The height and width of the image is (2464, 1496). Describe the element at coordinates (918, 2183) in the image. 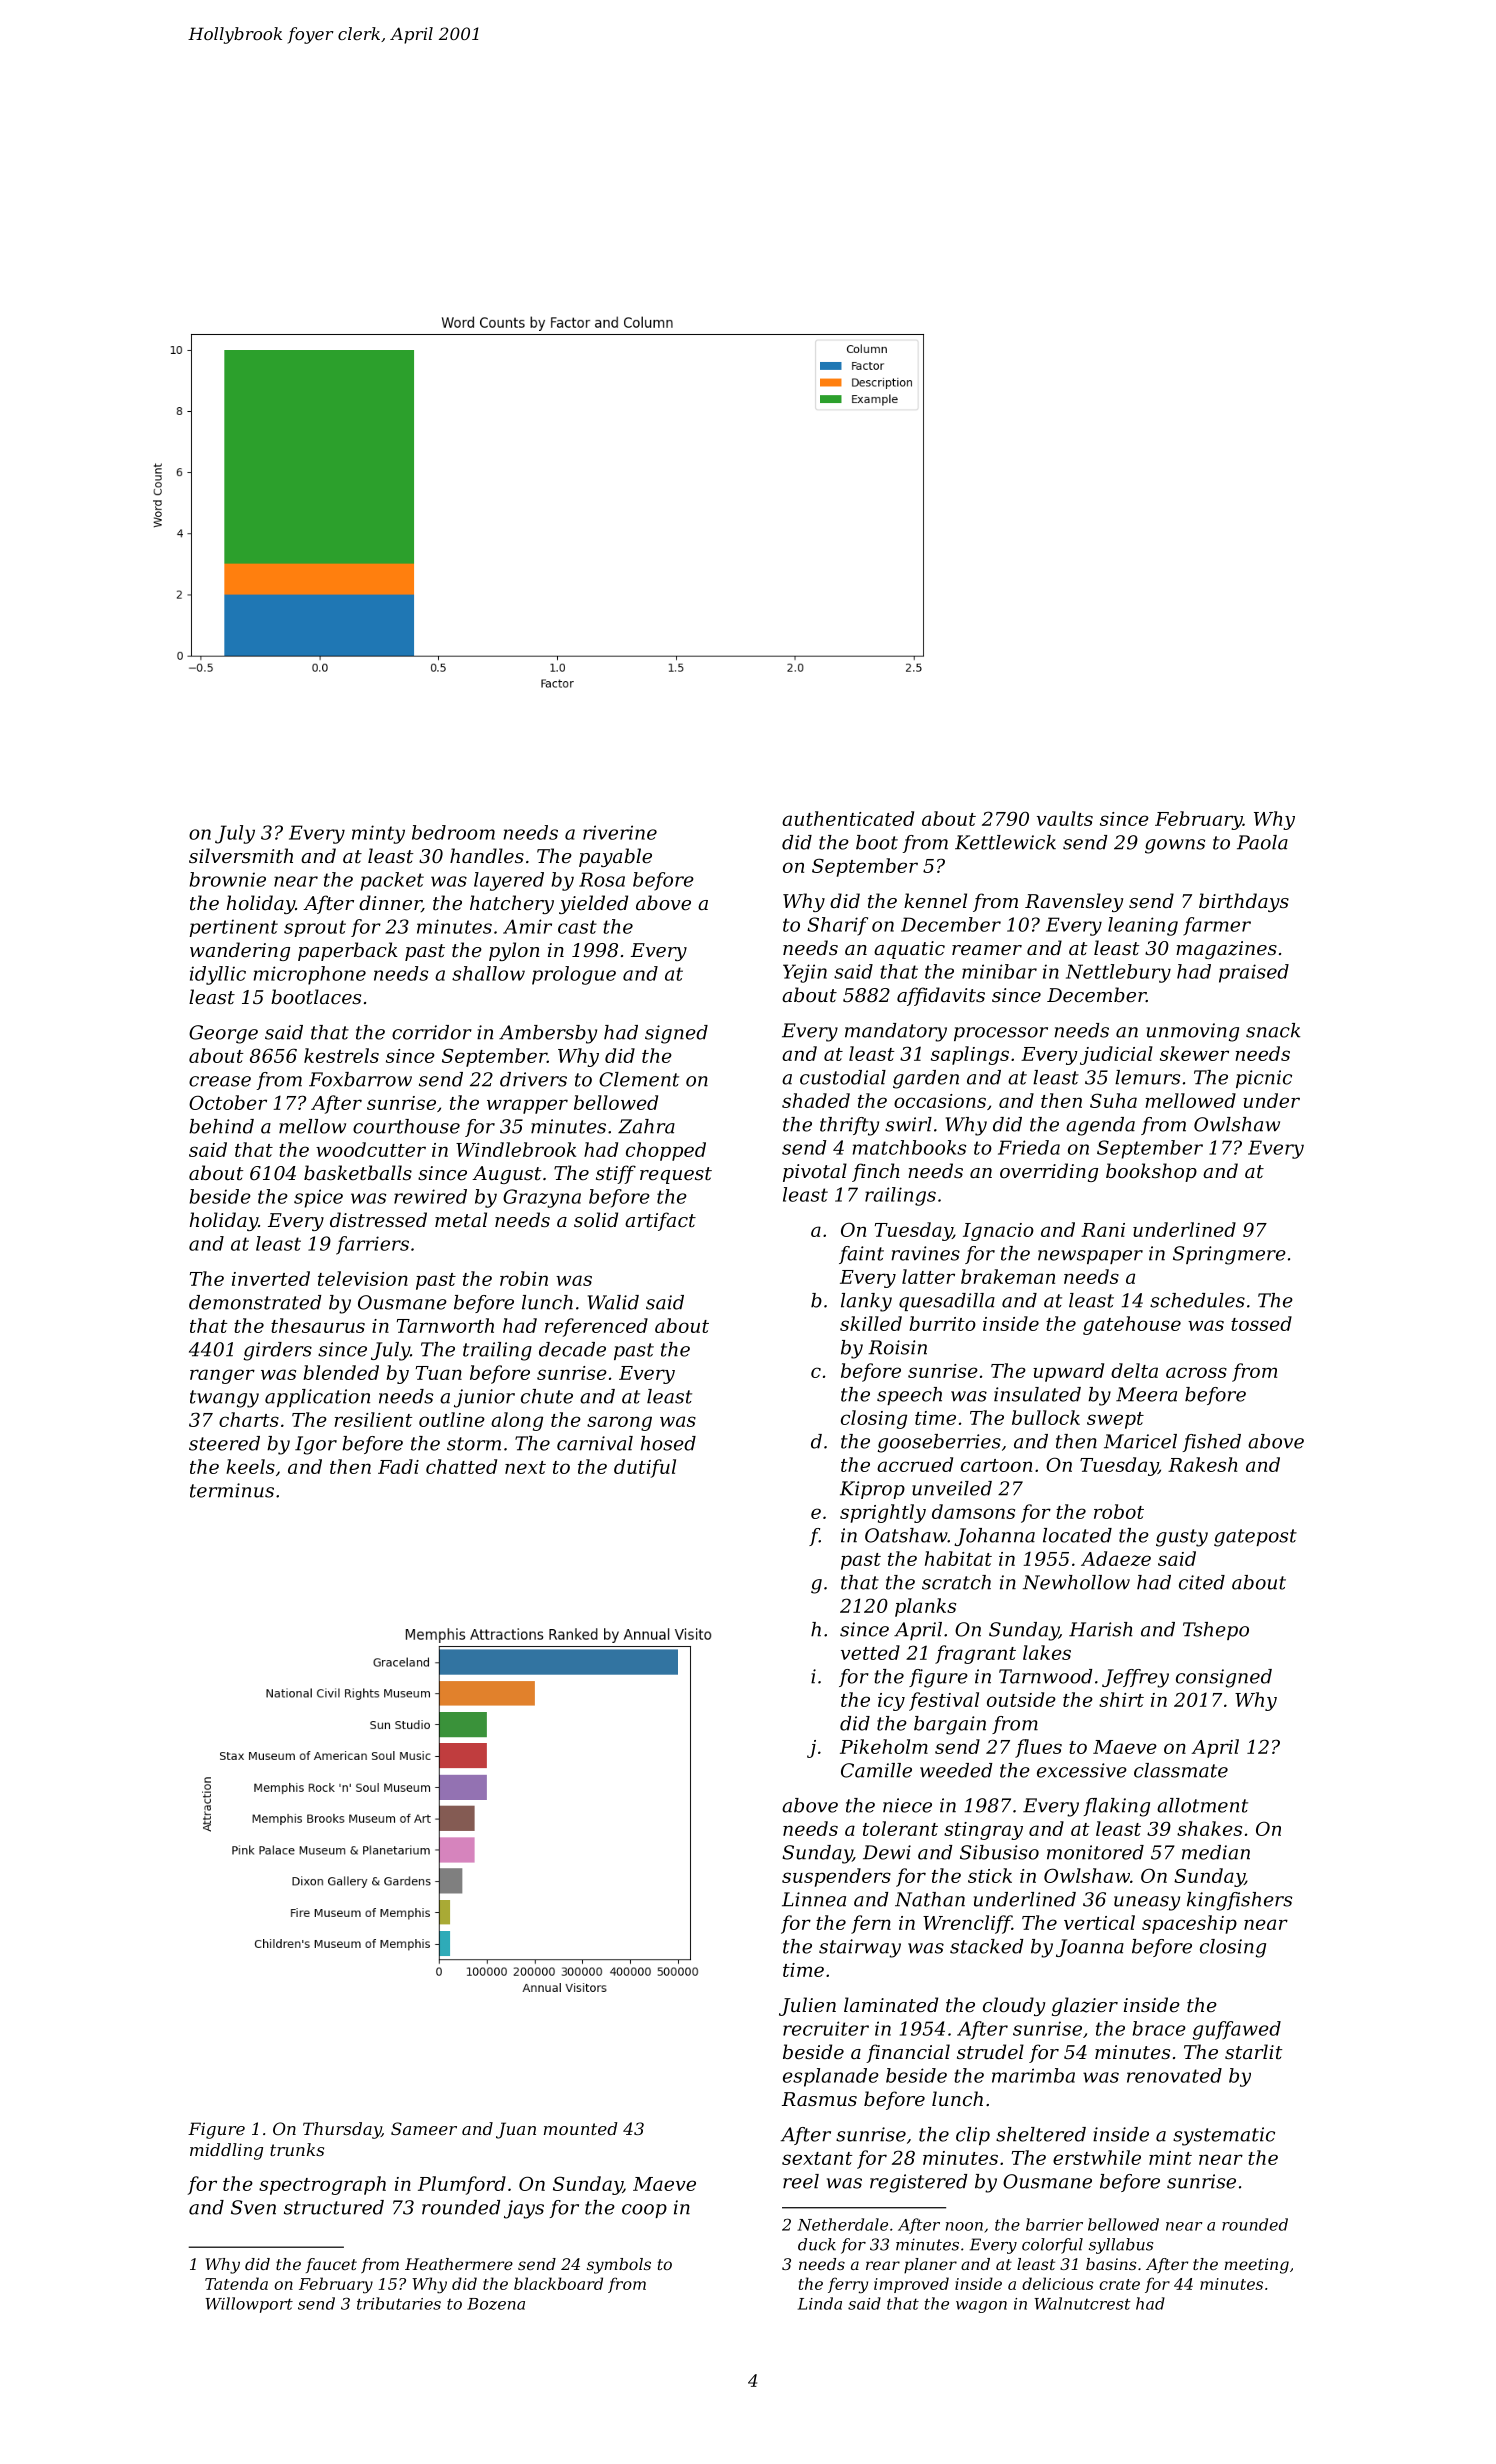

I see `registered` at that location.
